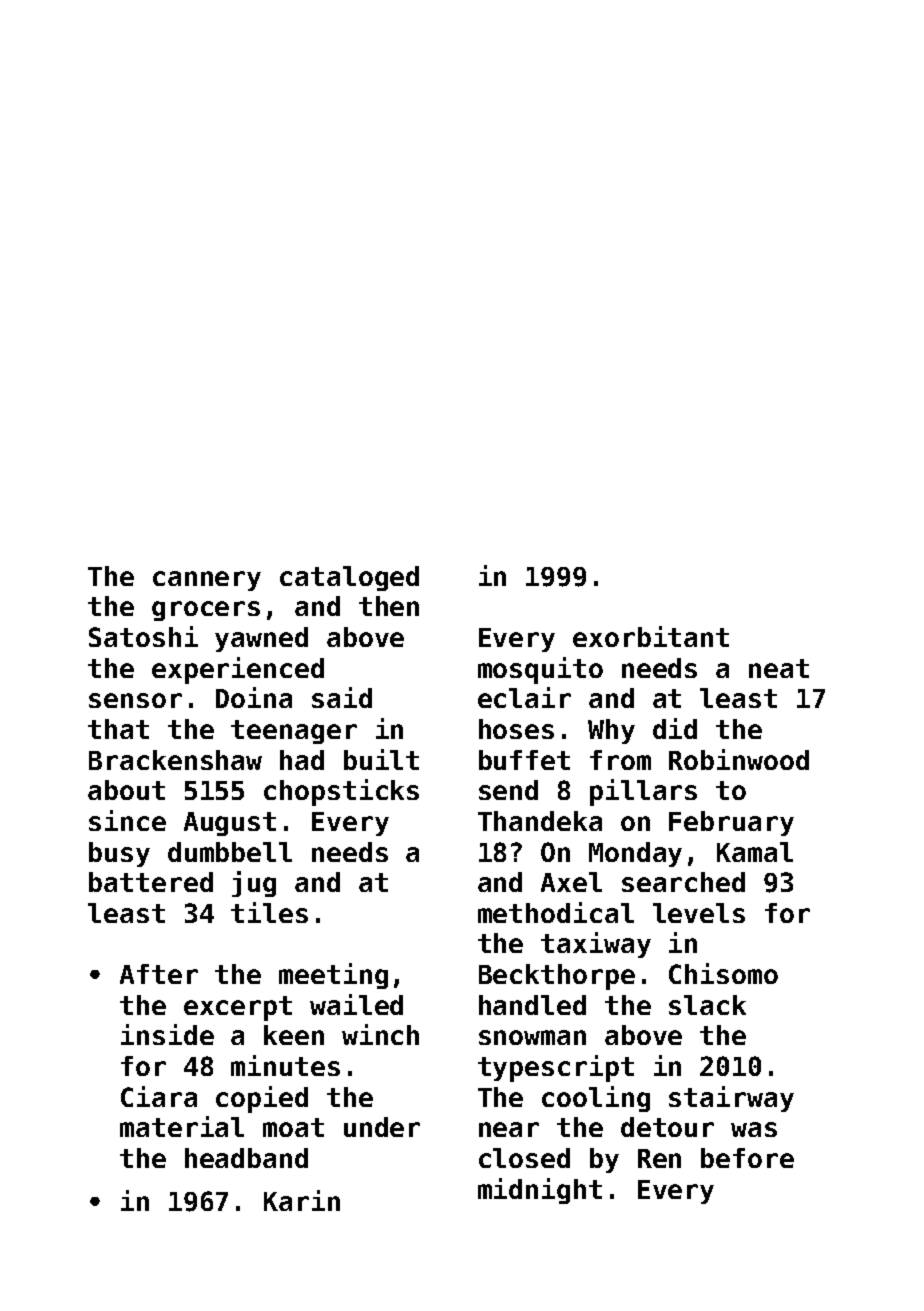 Image resolution: width=924 pixels, height=1311 pixels. I want to click on closed, so click(524, 1158).
